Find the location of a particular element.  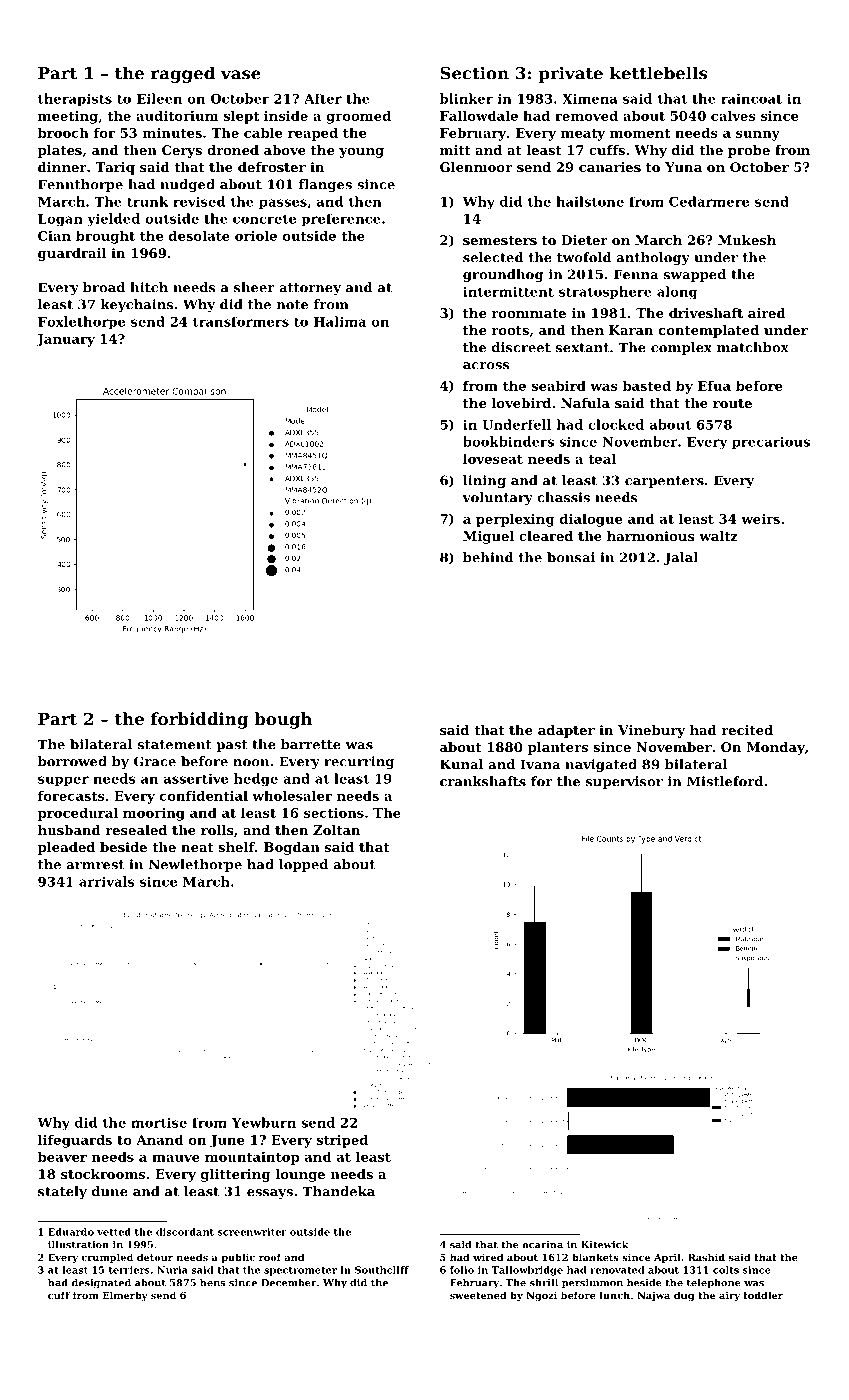

young is located at coordinates (361, 153).
